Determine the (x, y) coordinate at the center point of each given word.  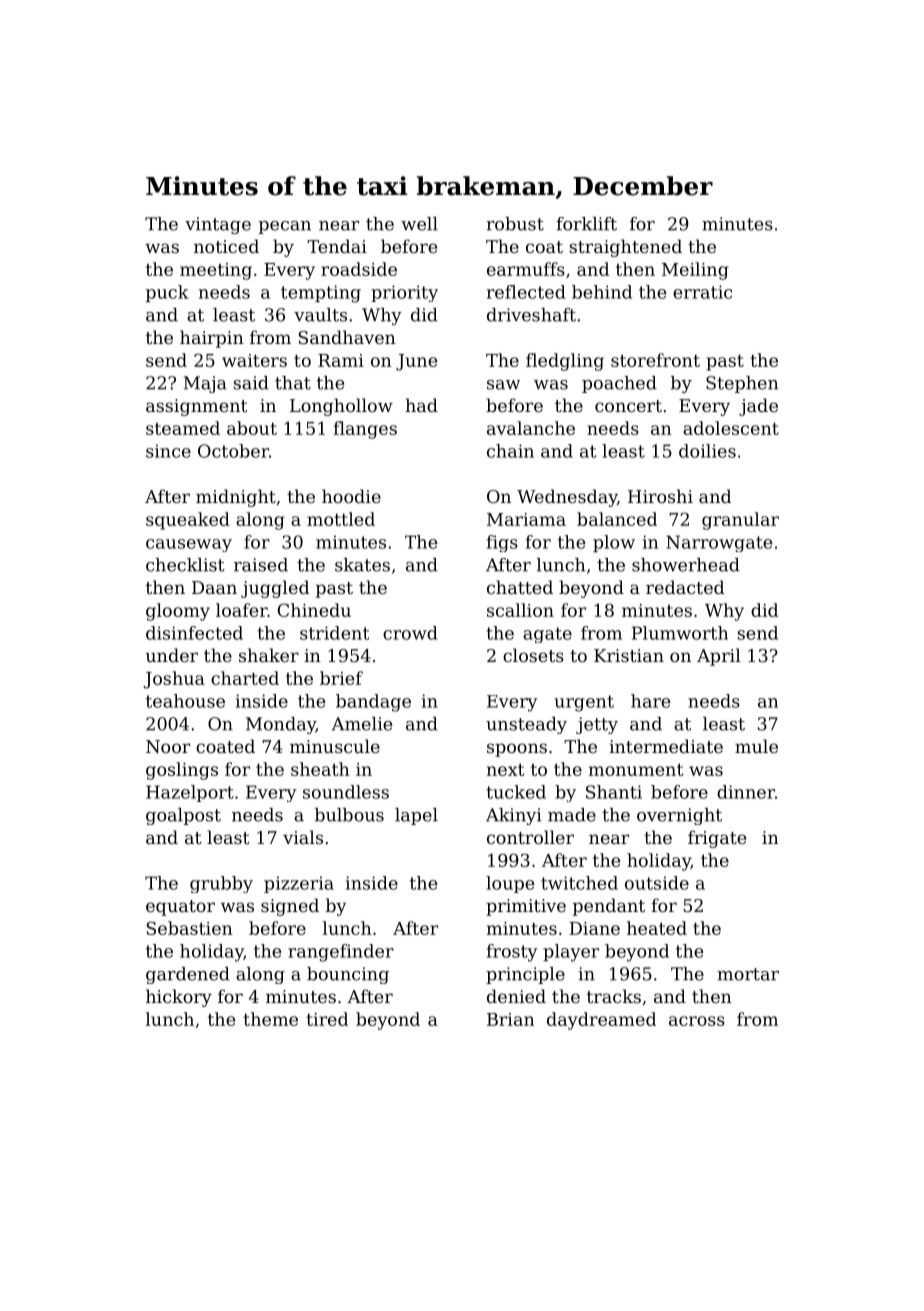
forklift (586, 224)
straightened (625, 248)
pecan (285, 227)
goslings (182, 771)
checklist (185, 565)
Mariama (526, 519)
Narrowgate (719, 543)
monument (636, 770)
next (505, 770)
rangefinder (341, 953)
